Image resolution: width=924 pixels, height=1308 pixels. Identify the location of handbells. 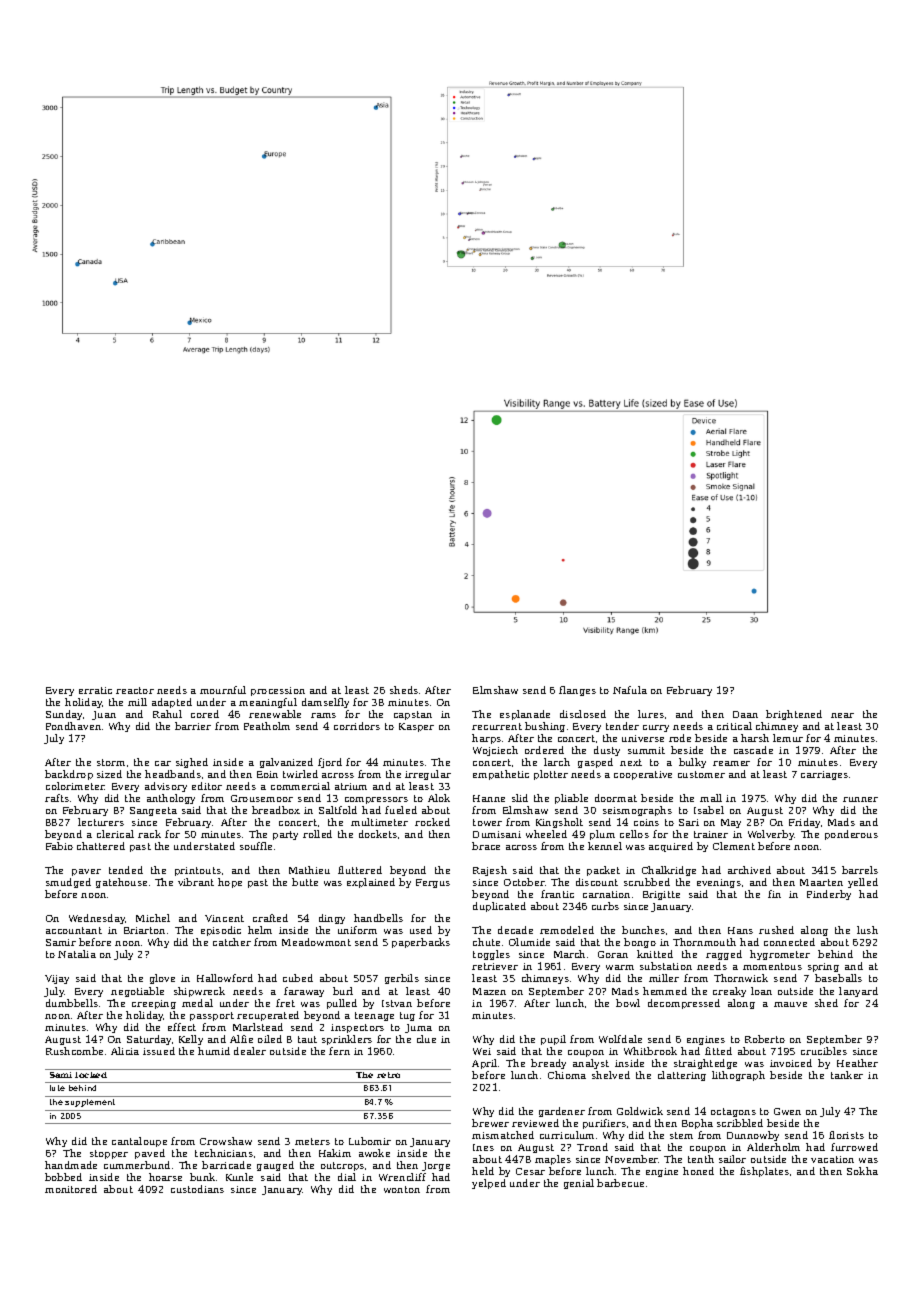
(378, 918).
